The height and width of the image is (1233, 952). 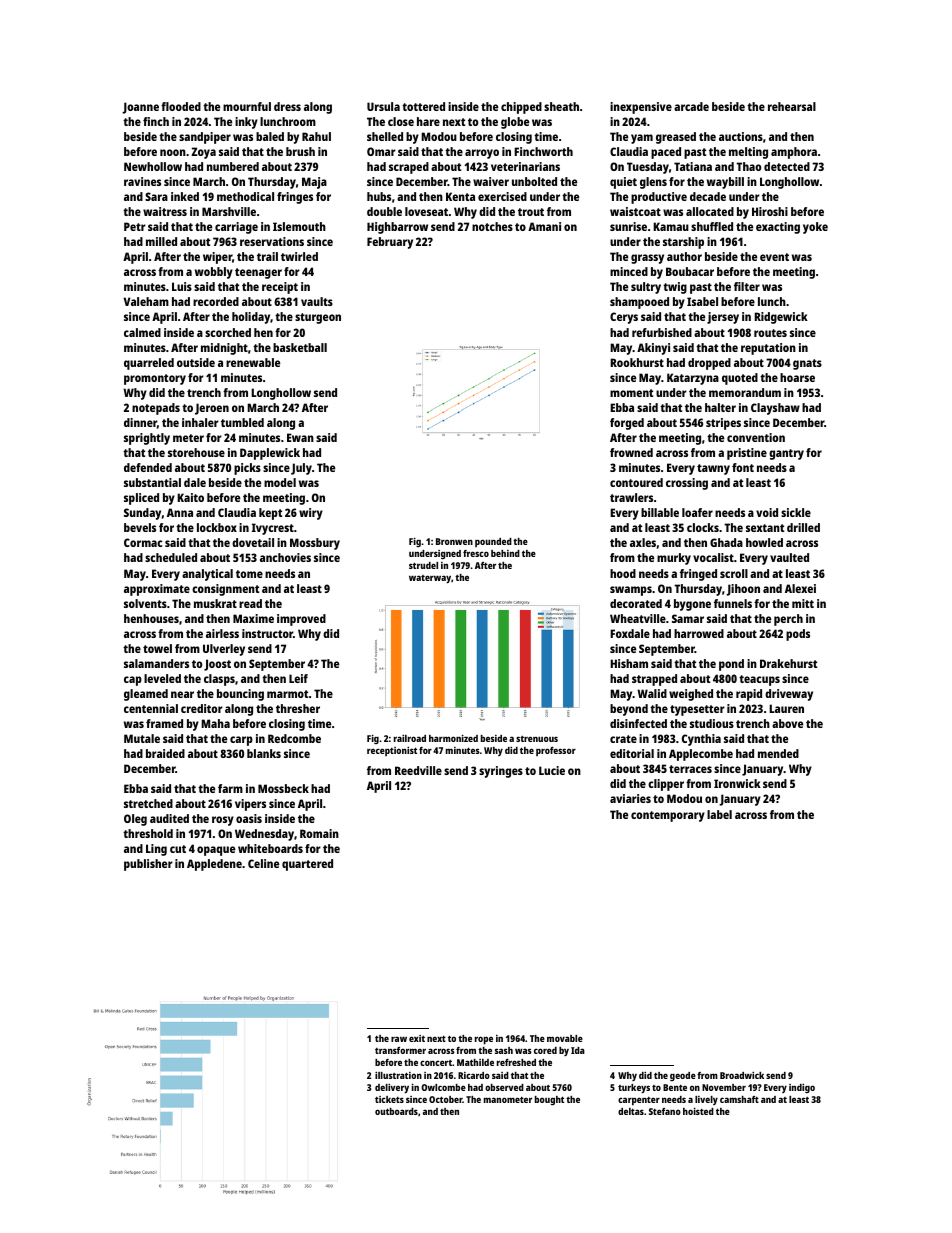 I want to click on publisher, so click(x=148, y=865).
